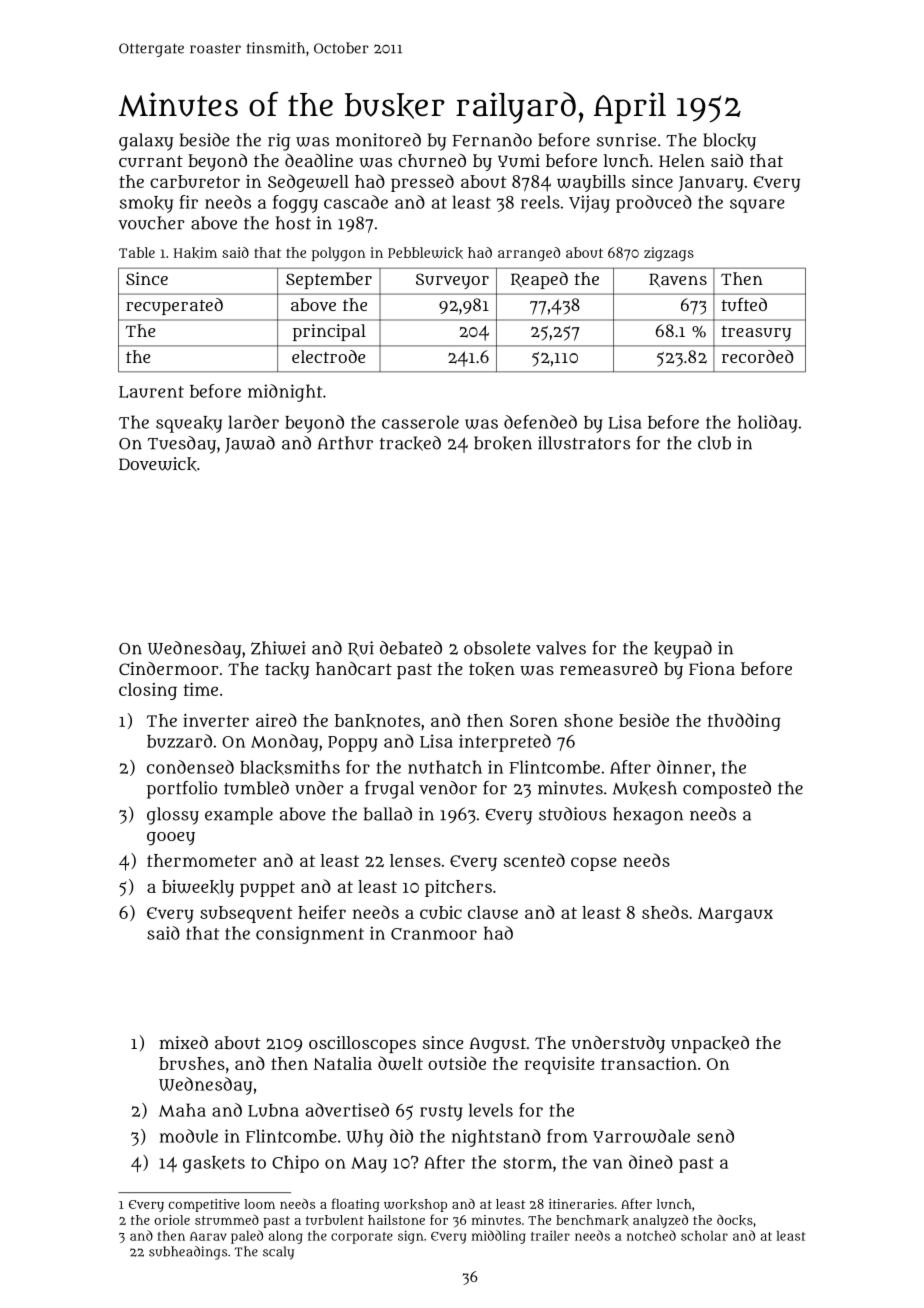 The width and height of the screenshot is (924, 1308). I want to click on recorded, so click(757, 356).
